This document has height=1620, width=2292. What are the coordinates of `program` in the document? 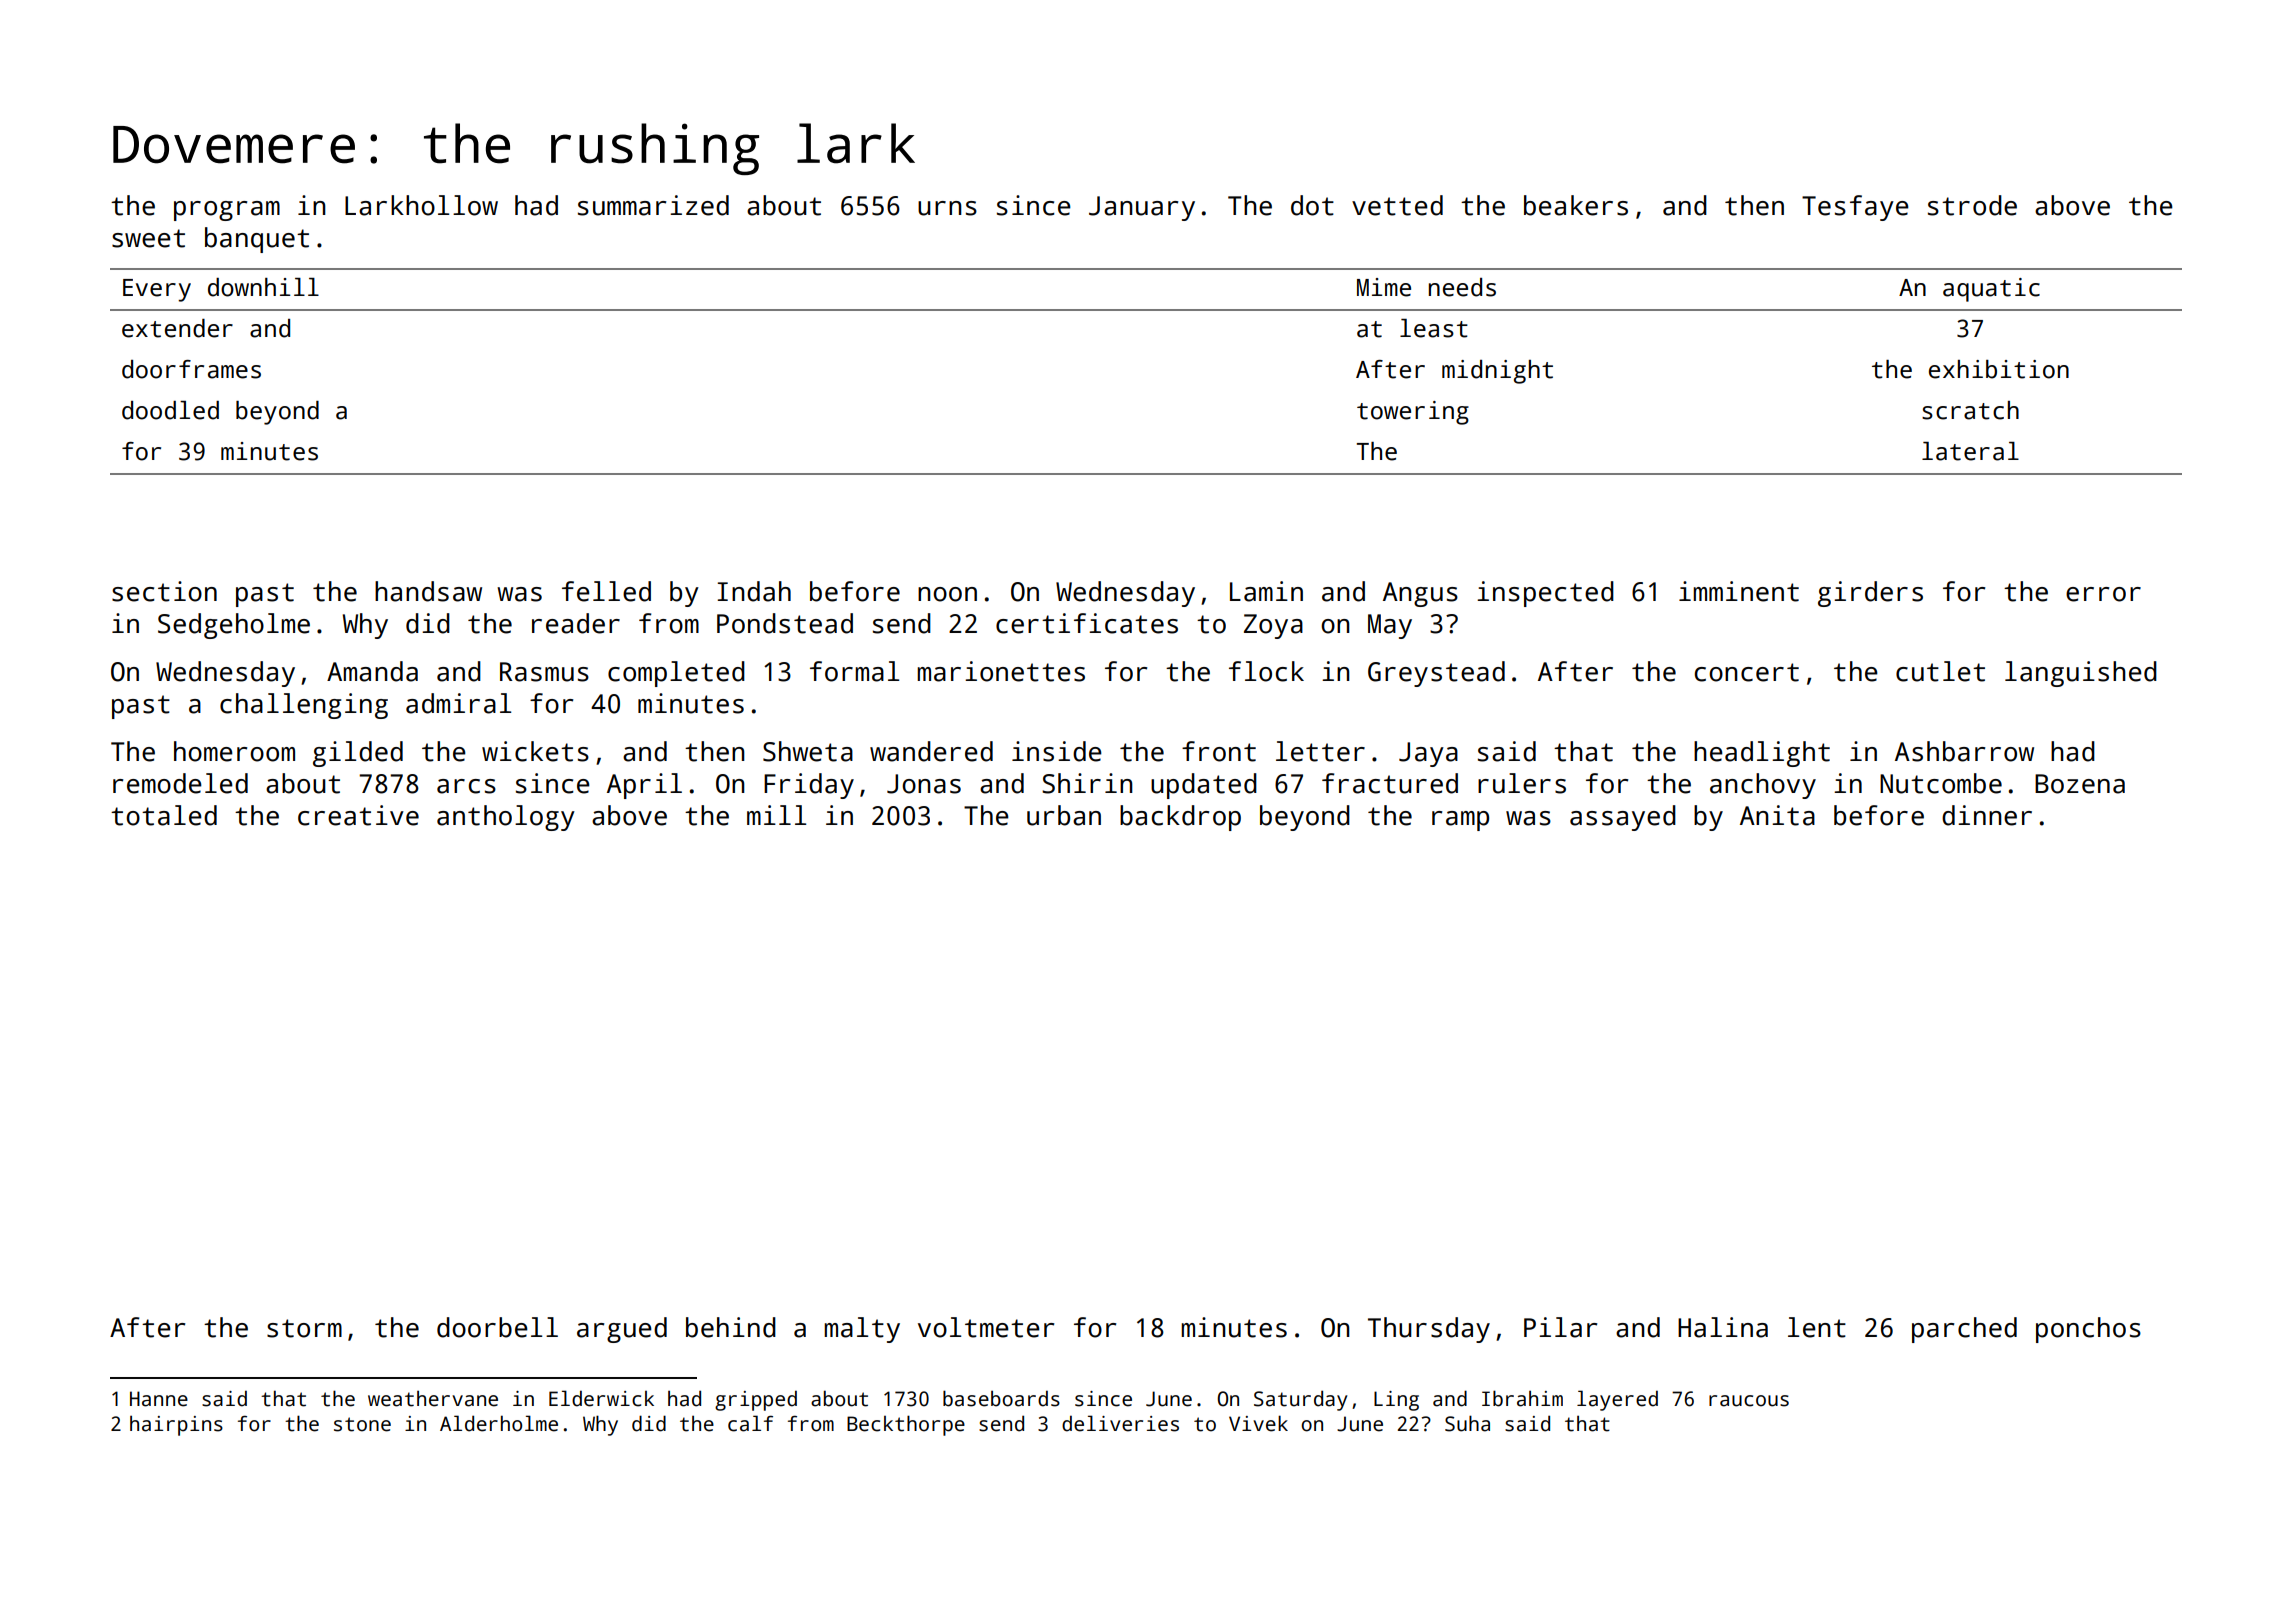 It's located at (227, 211).
